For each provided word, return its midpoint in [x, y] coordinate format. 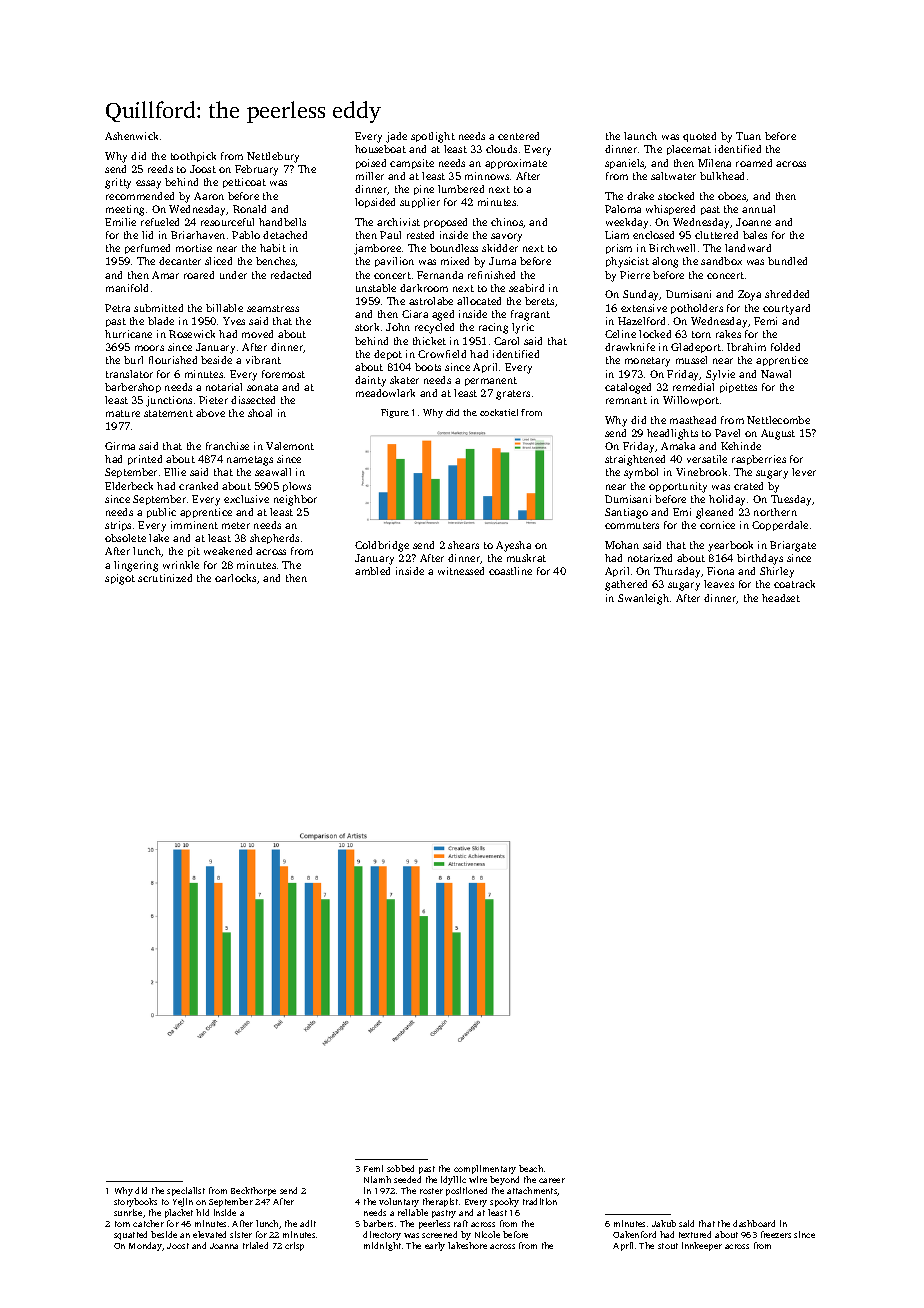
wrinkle [181, 565]
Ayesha [513, 546]
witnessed [461, 571]
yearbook [730, 546]
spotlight [433, 137]
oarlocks [235, 578]
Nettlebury [273, 157]
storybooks [135, 1202]
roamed [754, 163]
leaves [719, 584]
